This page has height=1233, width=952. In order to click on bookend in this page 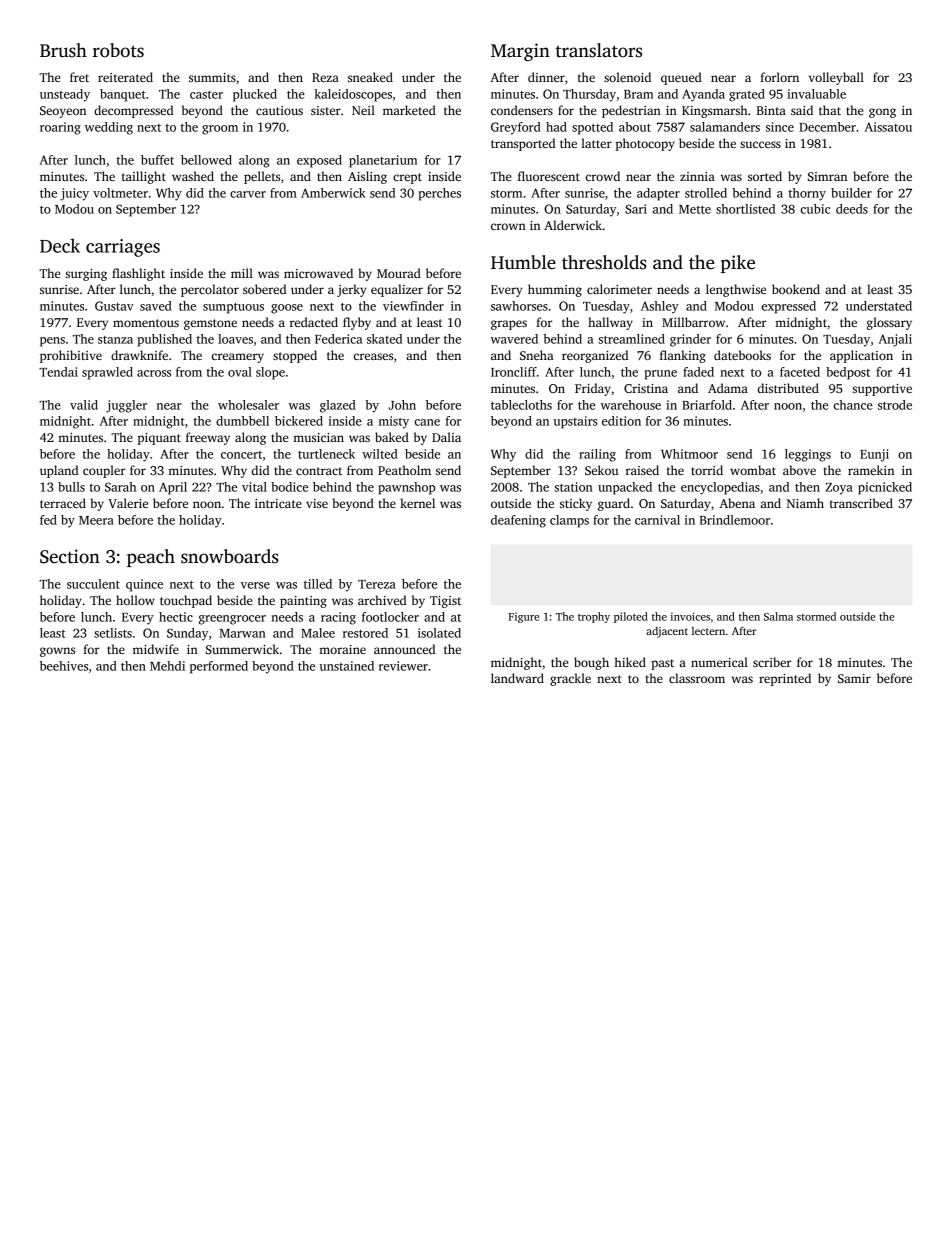, I will do `click(796, 289)`.
